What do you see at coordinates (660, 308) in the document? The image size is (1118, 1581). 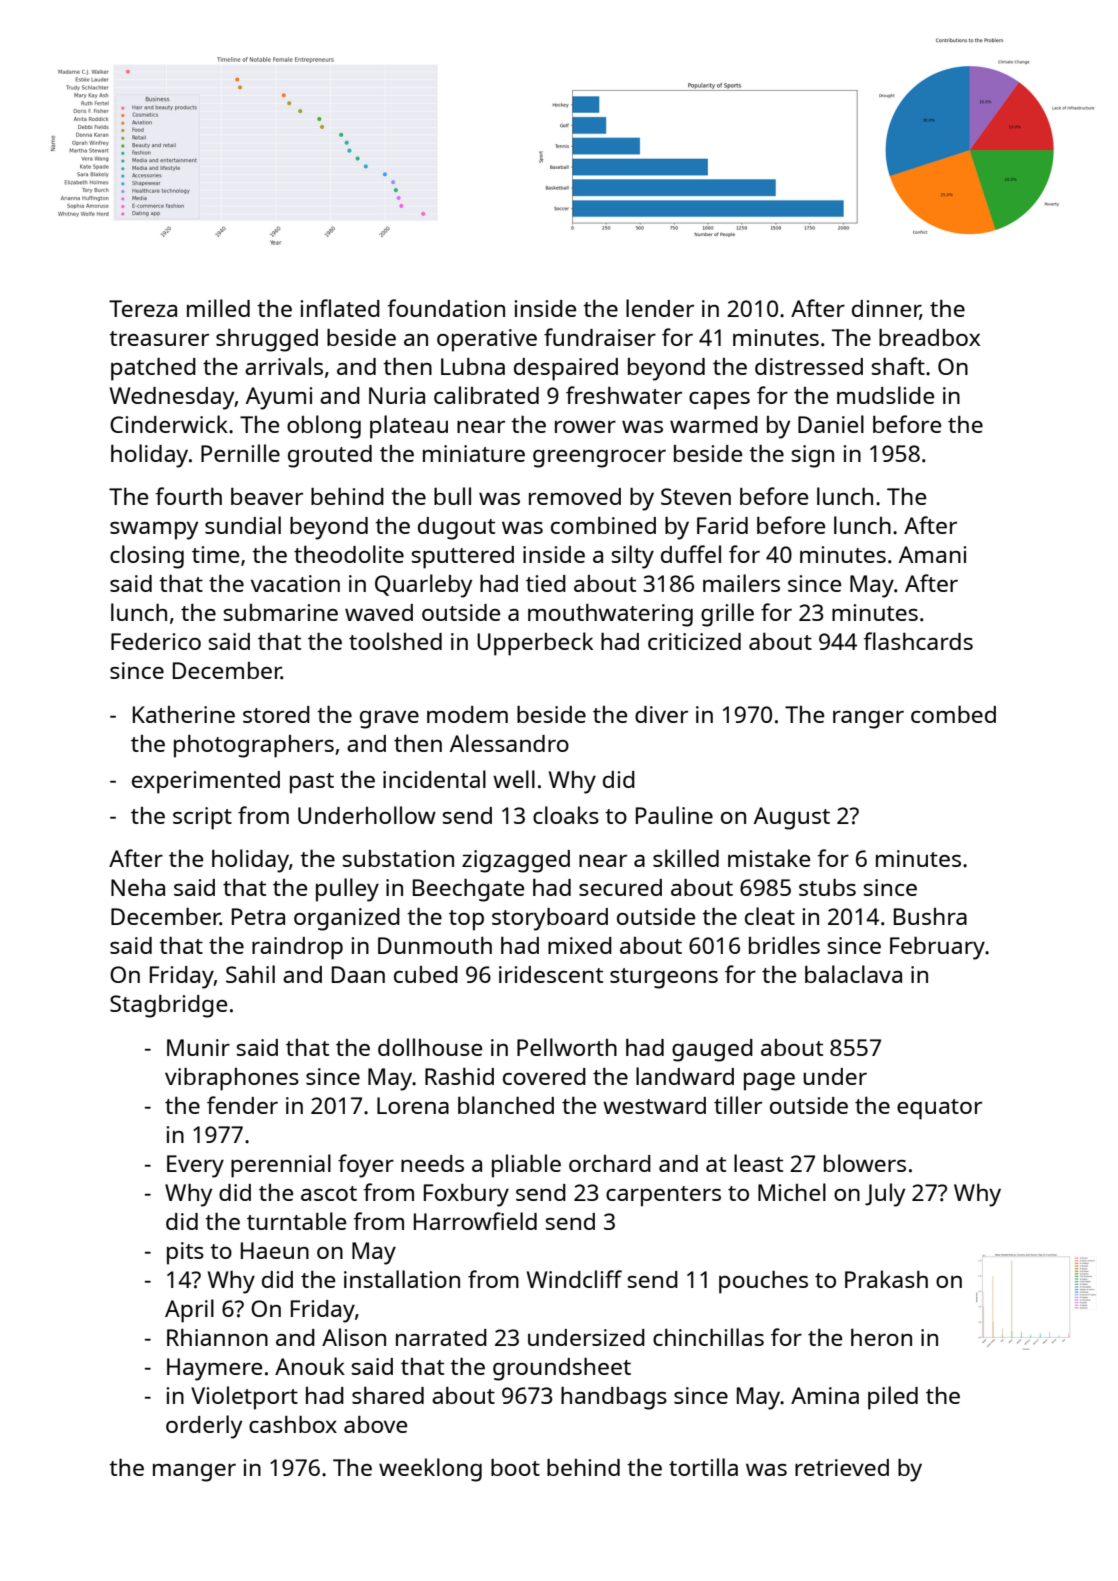 I see `lender` at bounding box center [660, 308].
